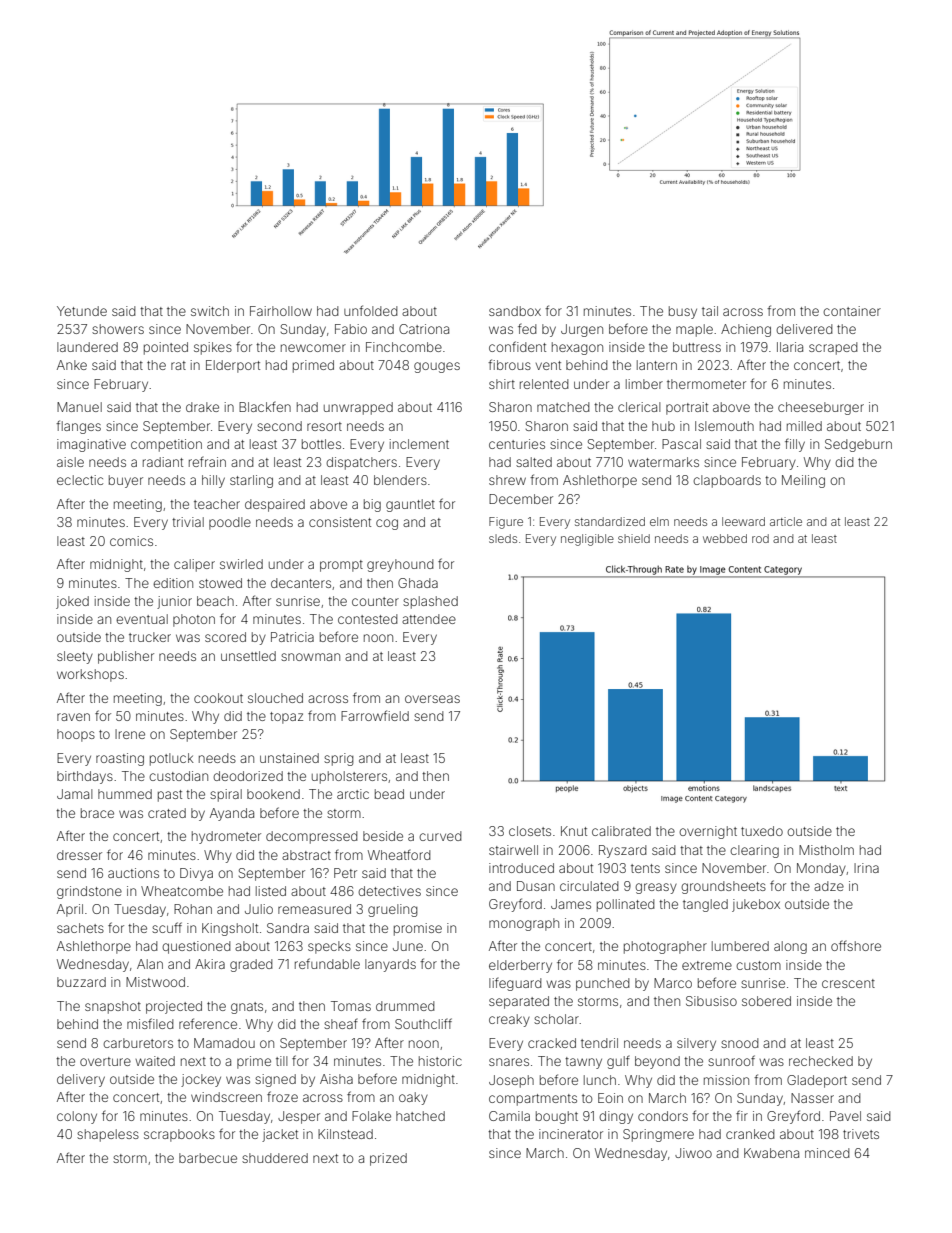 The image size is (952, 1233). What do you see at coordinates (351, 1006) in the screenshot?
I see `Tomas` at bounding box center [351, 1006].
